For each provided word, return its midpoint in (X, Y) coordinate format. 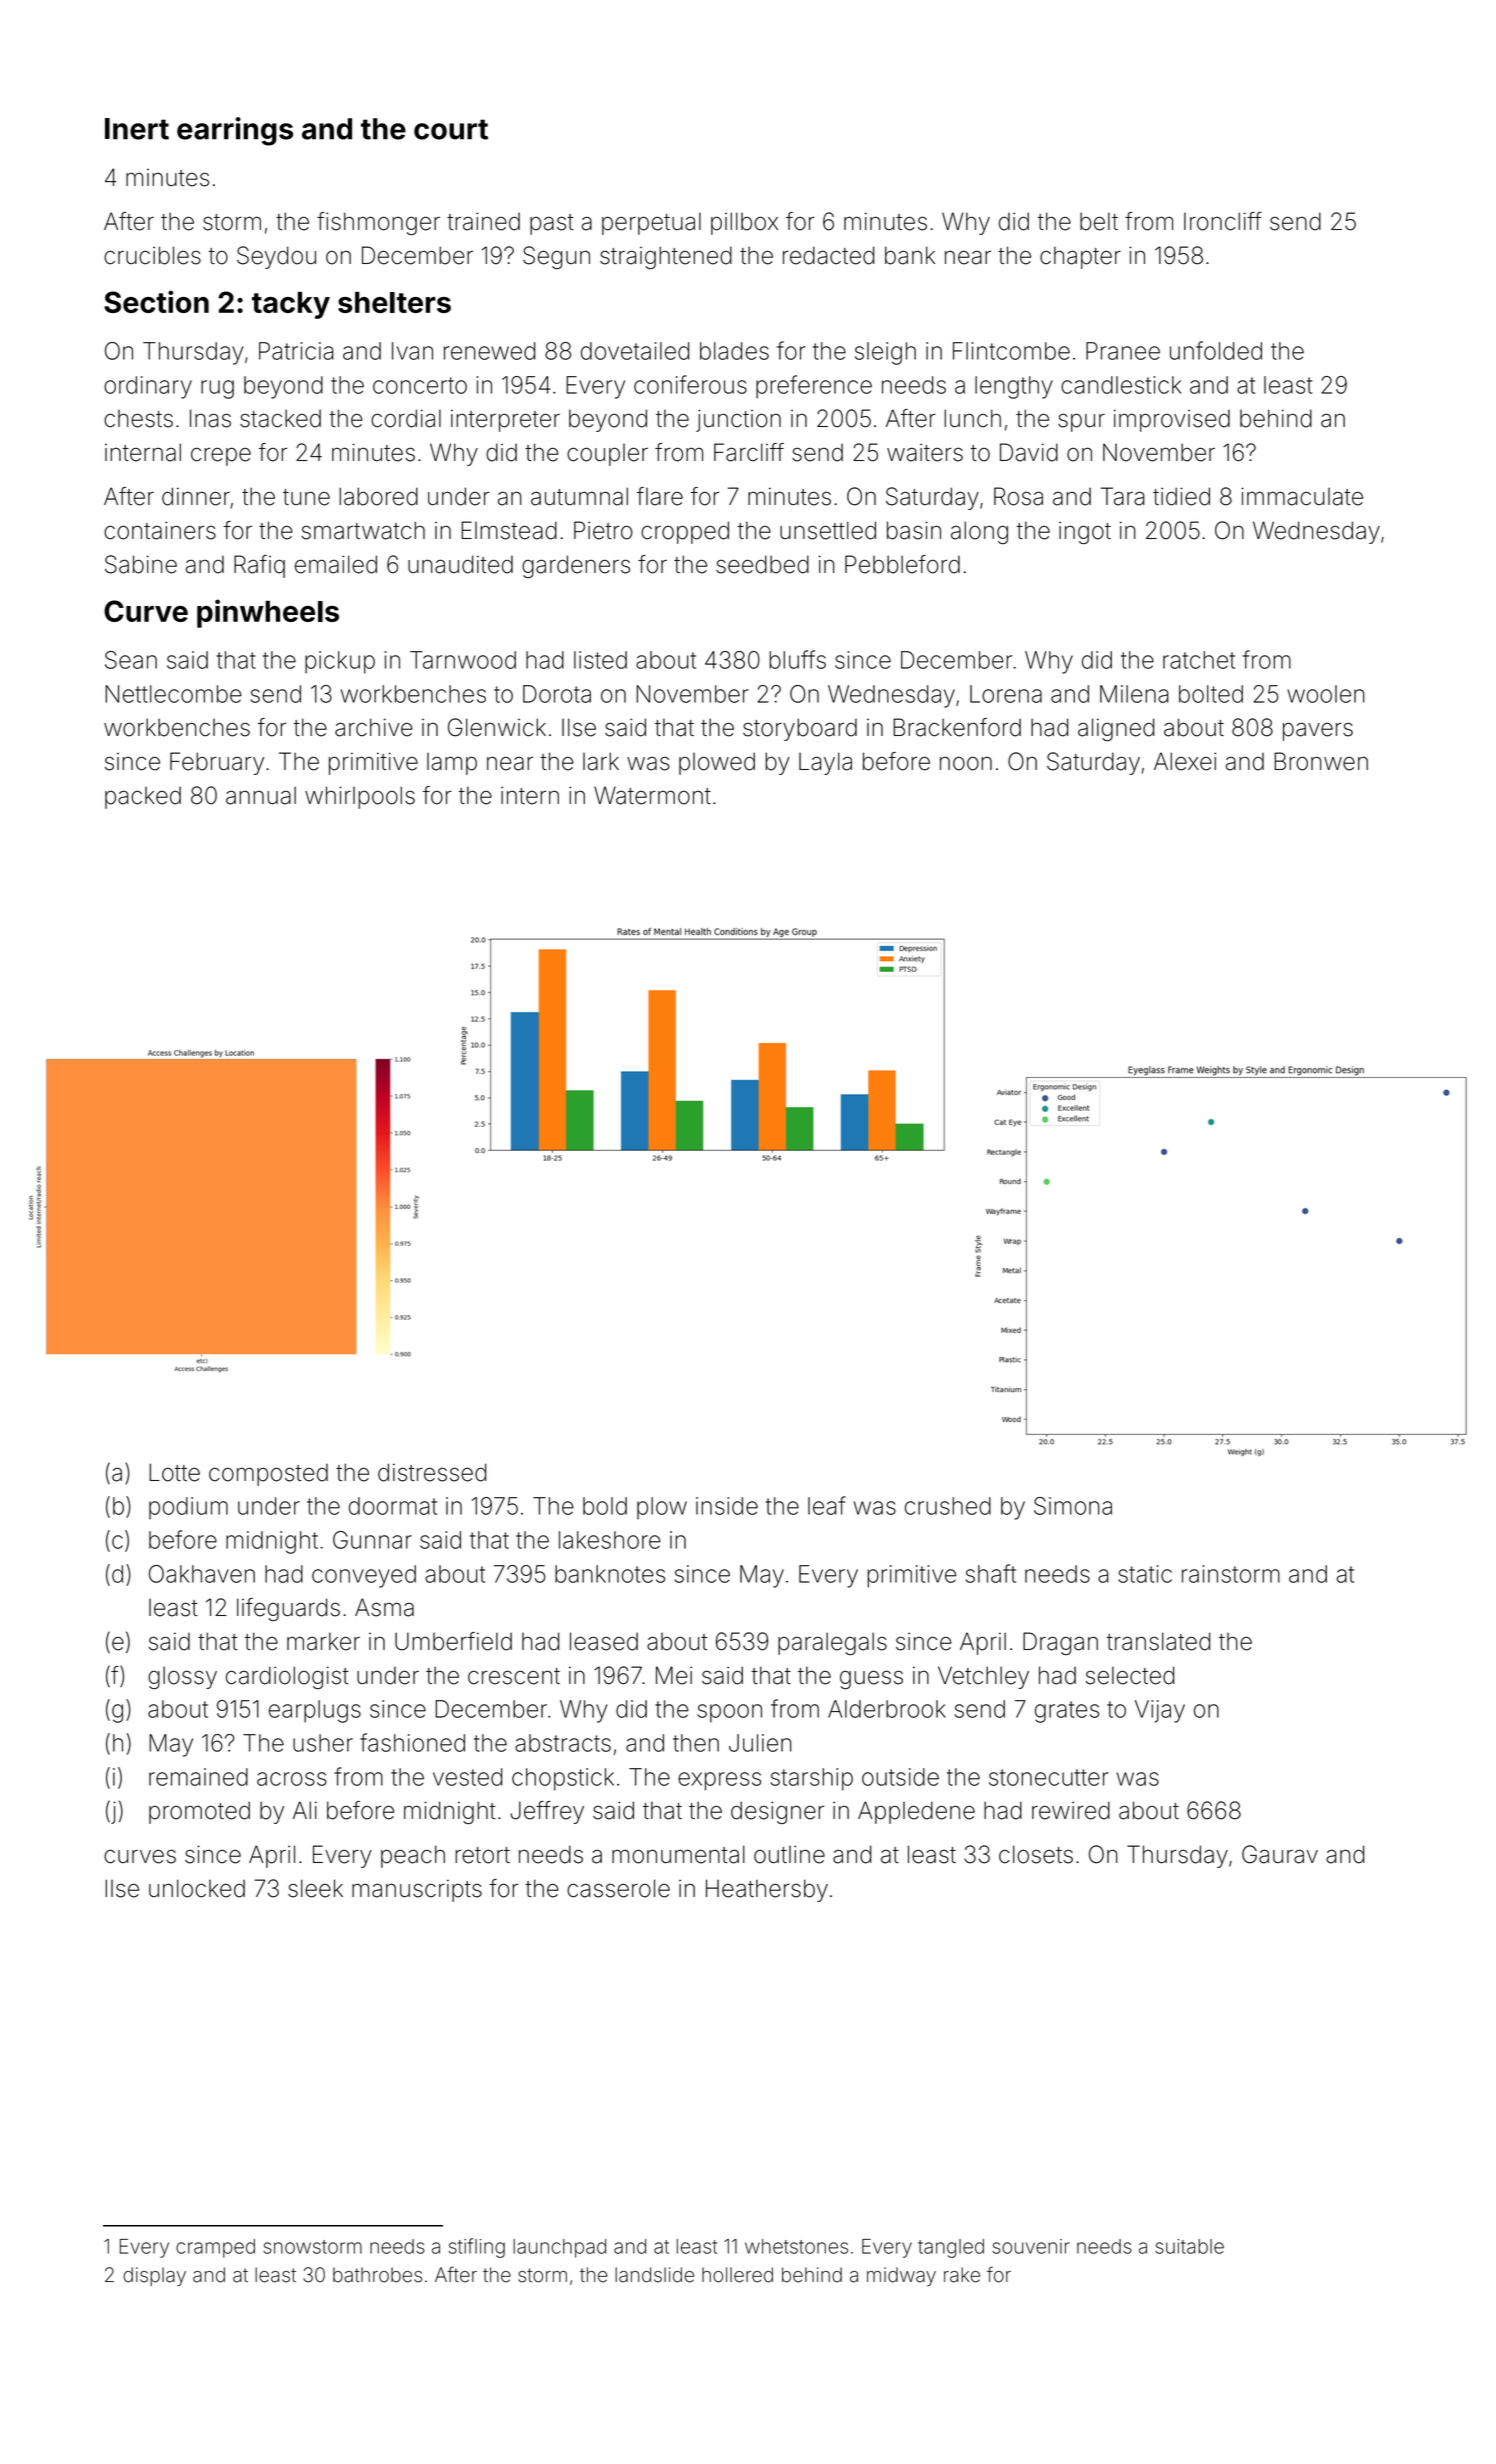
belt (1099, 221)
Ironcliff (1223, 221)
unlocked (197, 1888)
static (1145, 1574)
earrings (235, 131)
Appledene (916, 1812)
